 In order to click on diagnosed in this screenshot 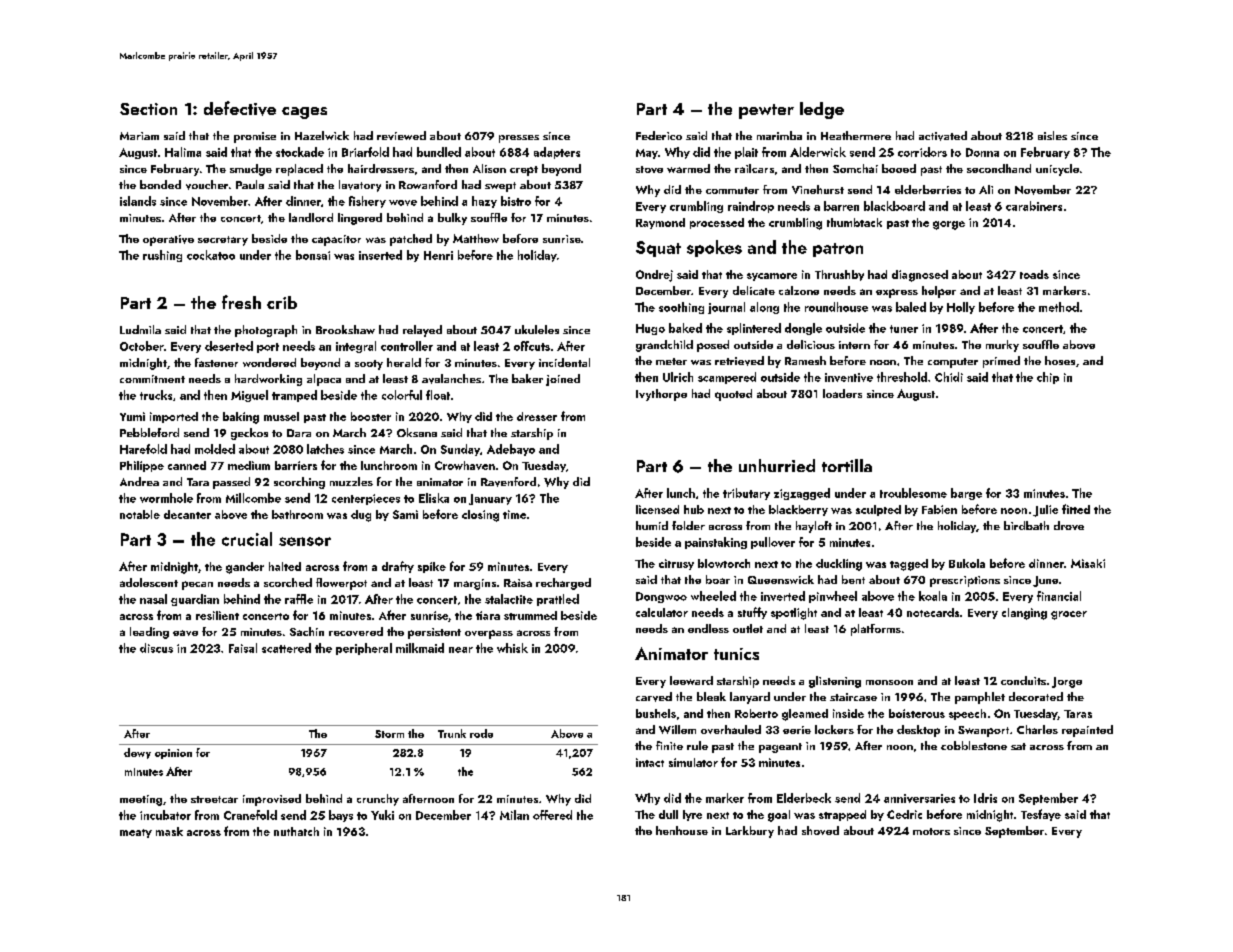, I will do `click(920, 276)`.
